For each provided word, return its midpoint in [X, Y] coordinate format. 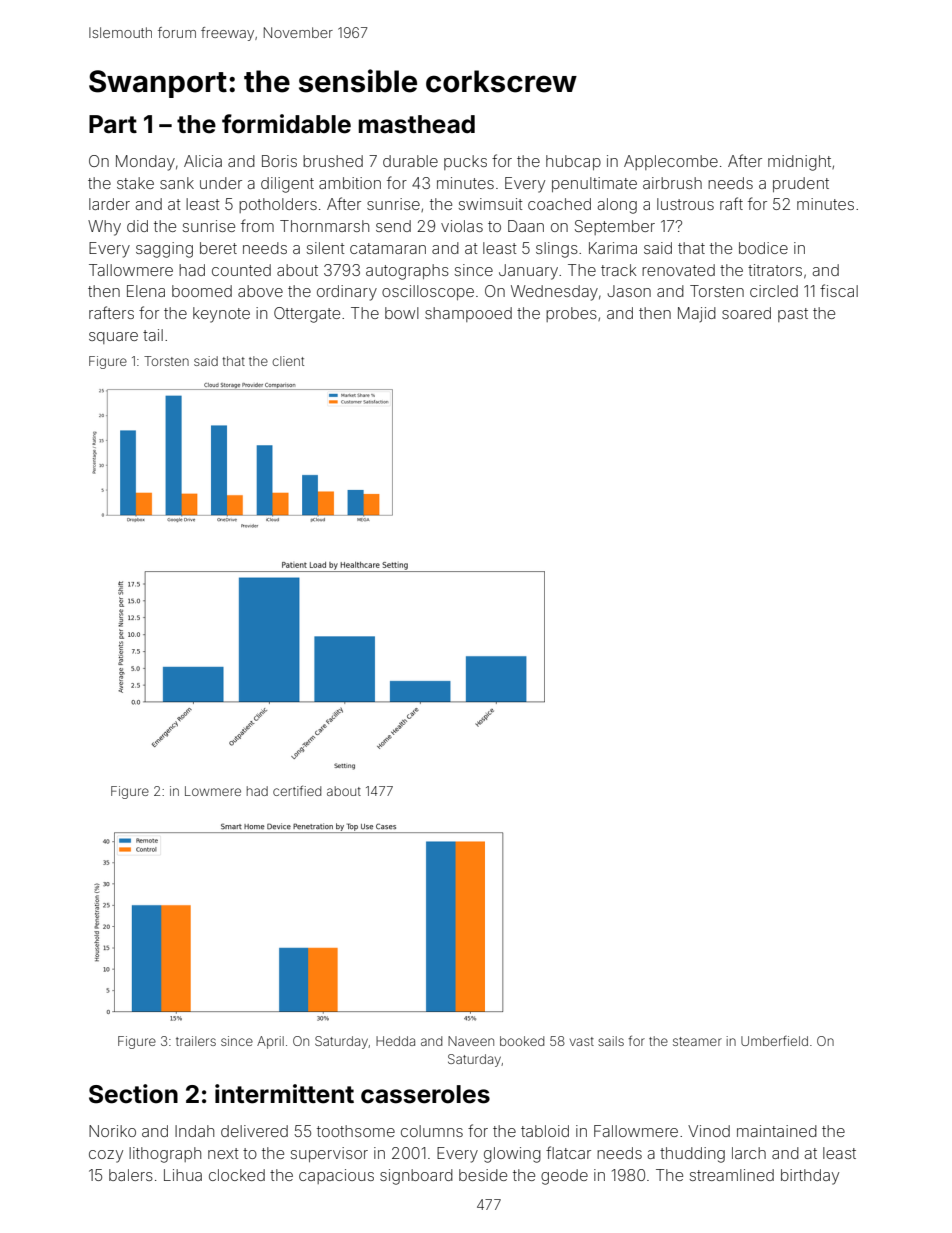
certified [297, 790]
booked [522, 1041]
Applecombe [671, 162]
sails [611, 1041]
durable [410, 161]
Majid [697, 314]
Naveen [471, 1041]
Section [133, 1094]
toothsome [356, 1131]
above [260, 291]
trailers [196, 1041]
